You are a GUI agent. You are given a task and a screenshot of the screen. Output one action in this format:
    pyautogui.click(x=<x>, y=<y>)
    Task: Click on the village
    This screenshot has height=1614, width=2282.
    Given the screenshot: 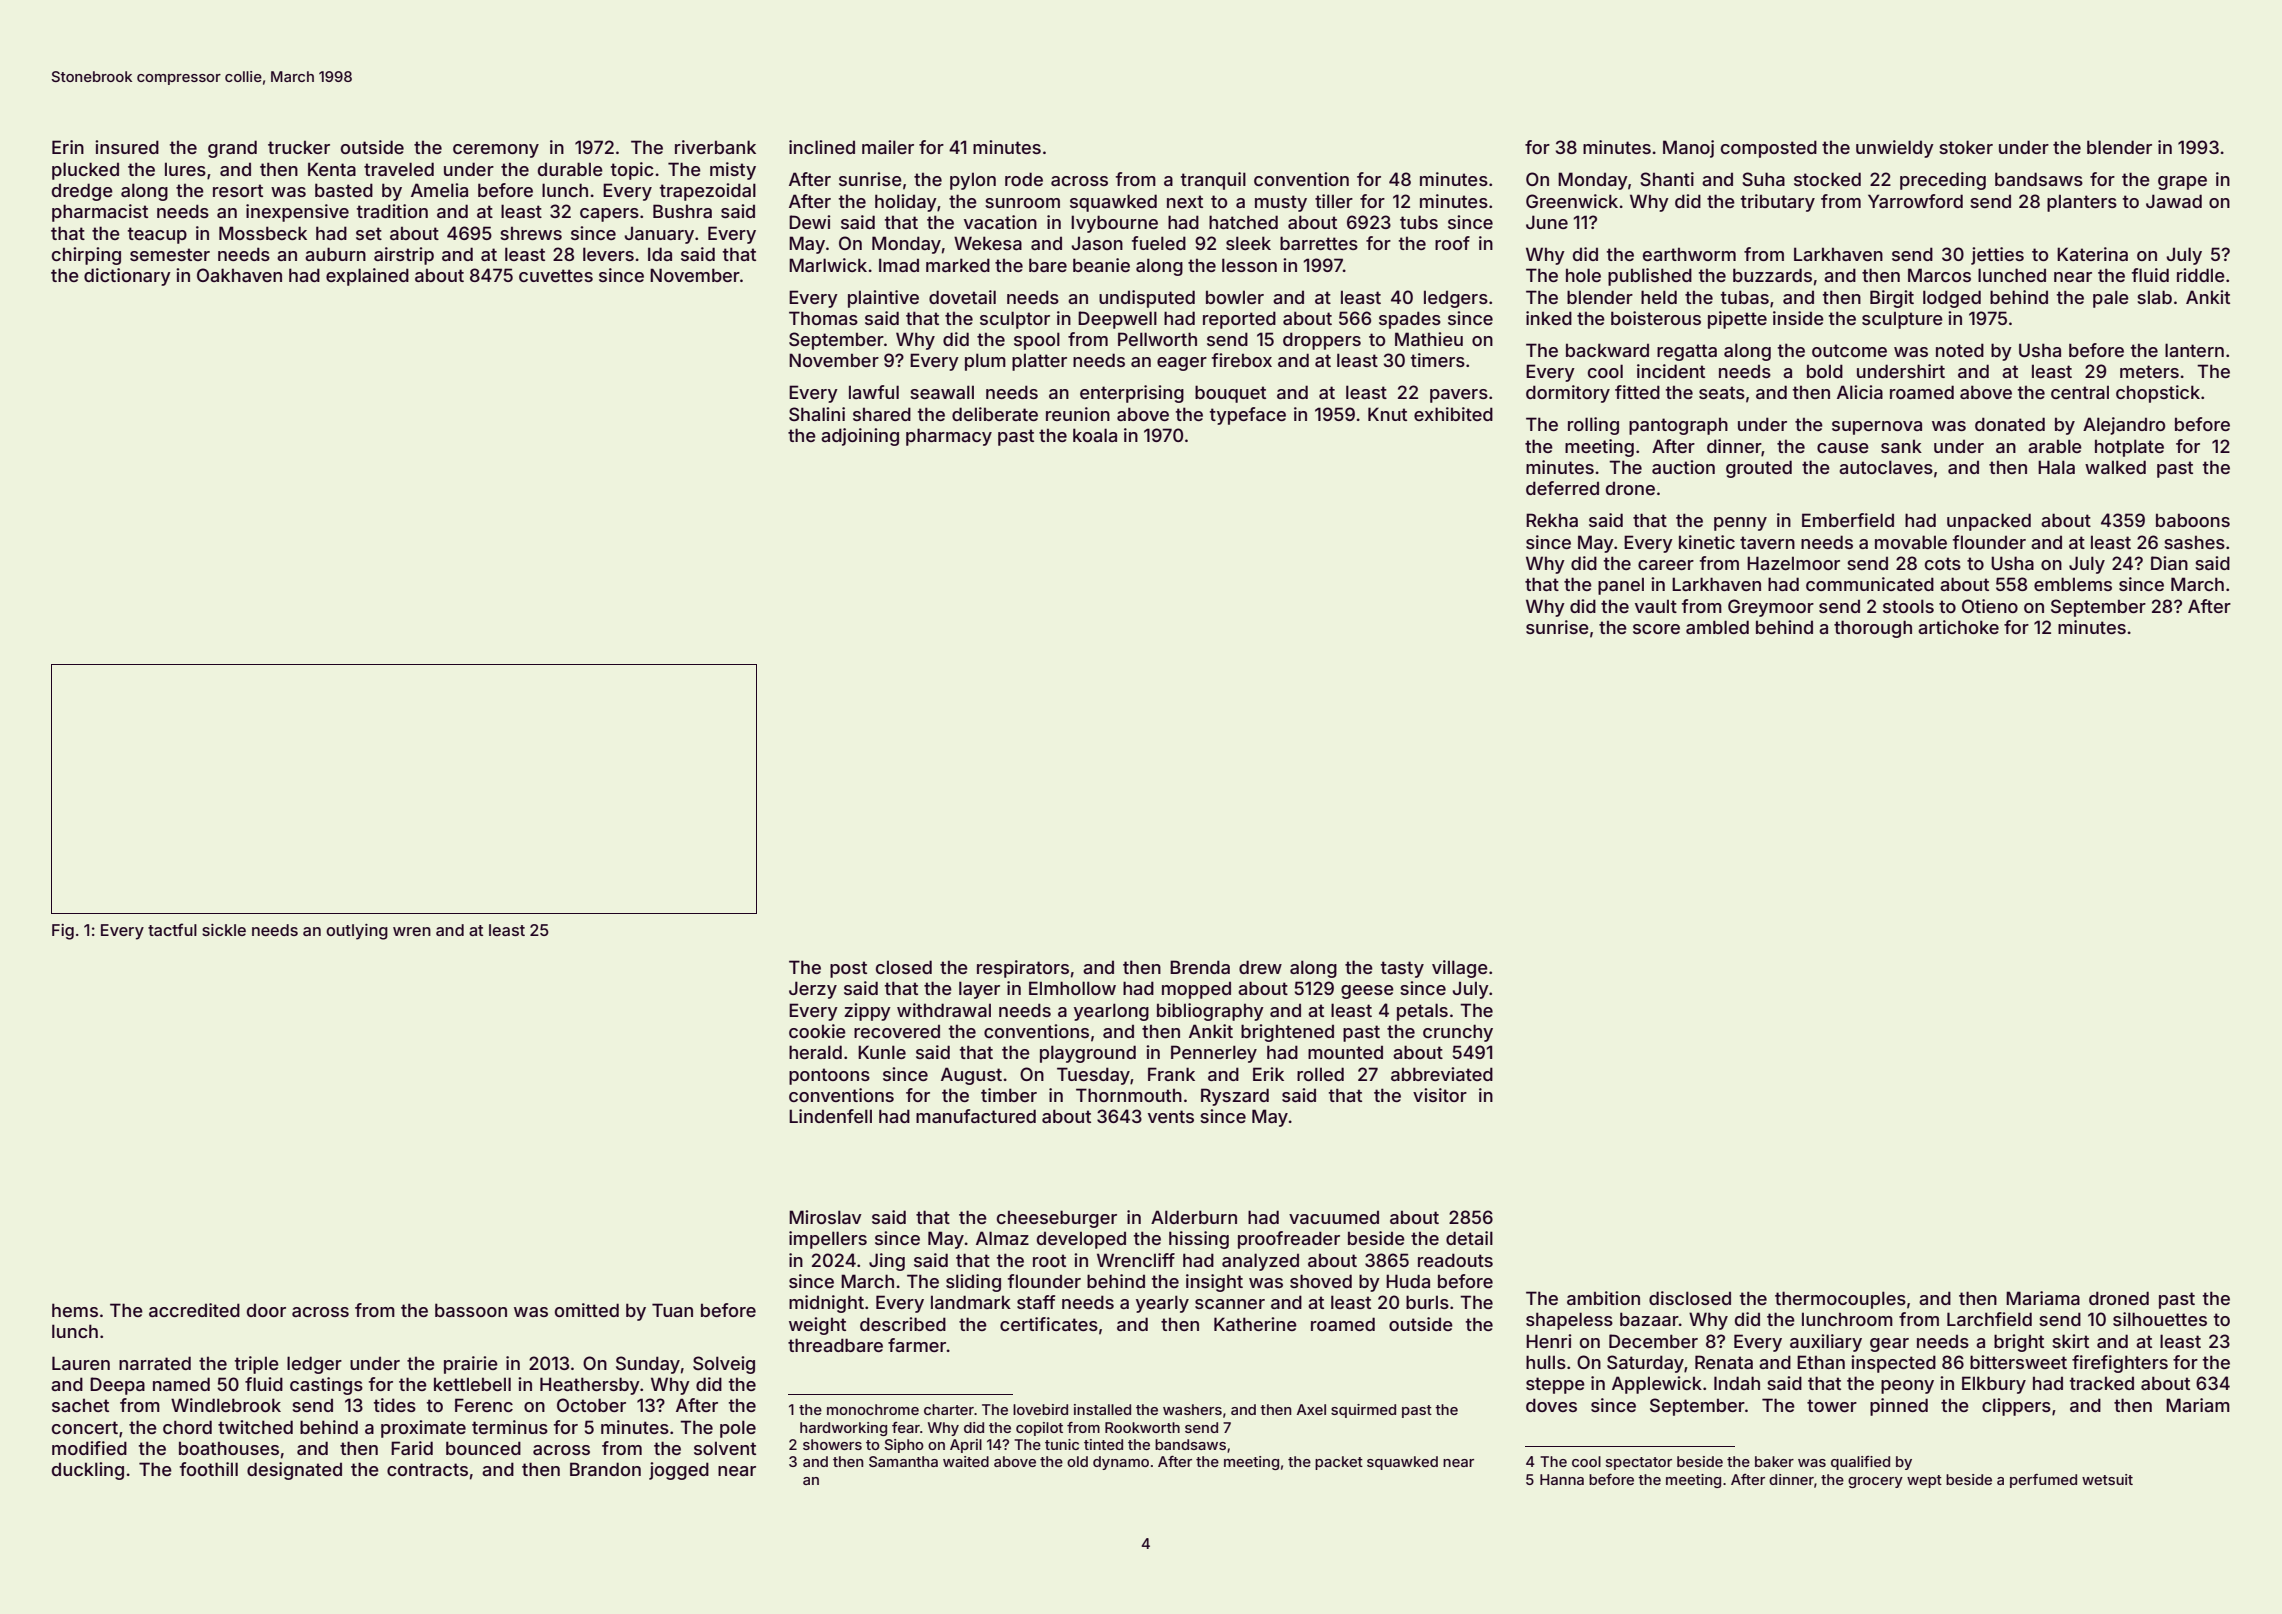 What is the action you would take?
    pyautogui.click(x=1460, y=969)
